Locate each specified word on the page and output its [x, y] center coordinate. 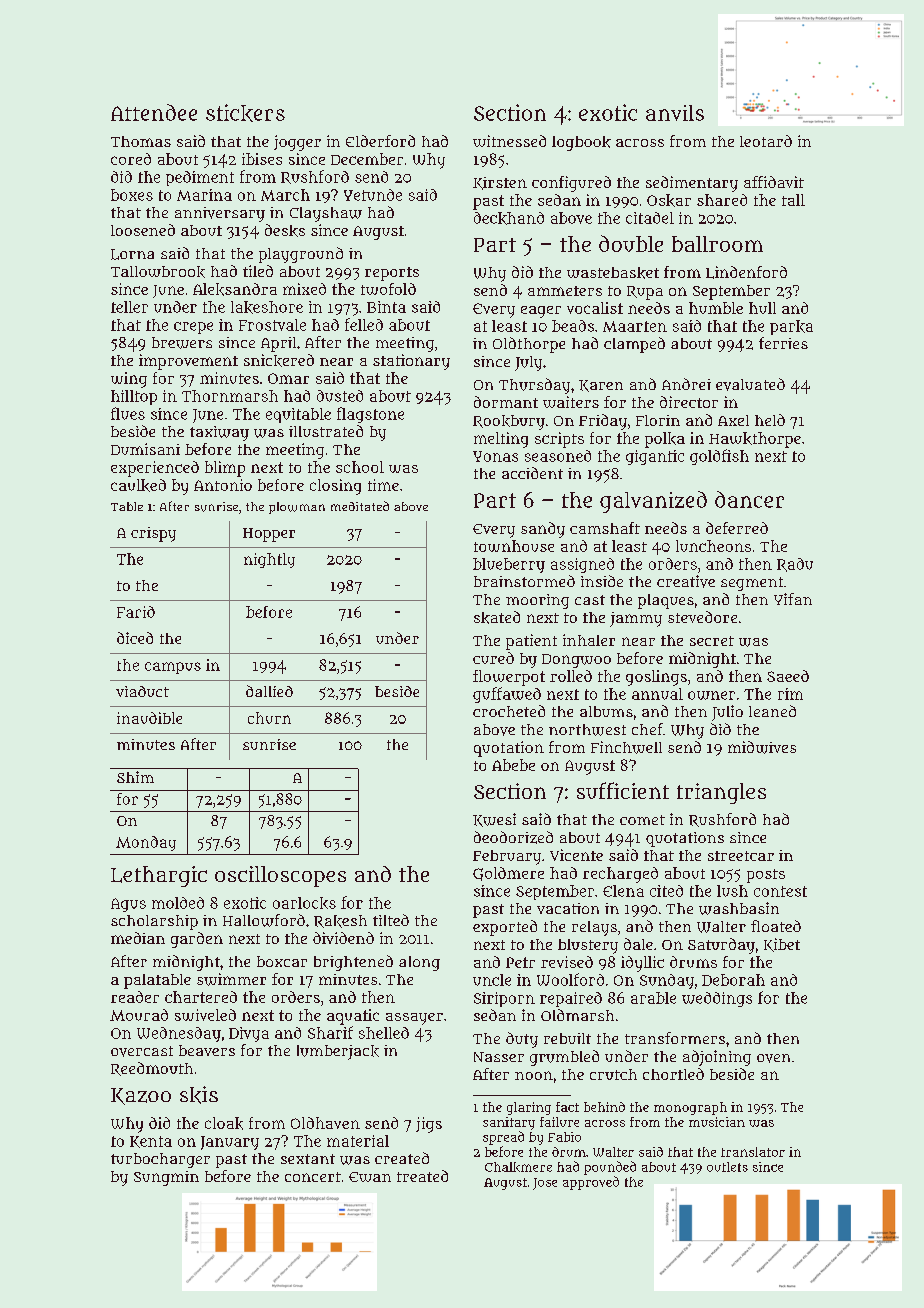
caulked [138, 485]
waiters [571, 402]
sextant [308, 1159]
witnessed [509, 141]
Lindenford [746, 272]
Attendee [154, 112]
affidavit [774, 182]
